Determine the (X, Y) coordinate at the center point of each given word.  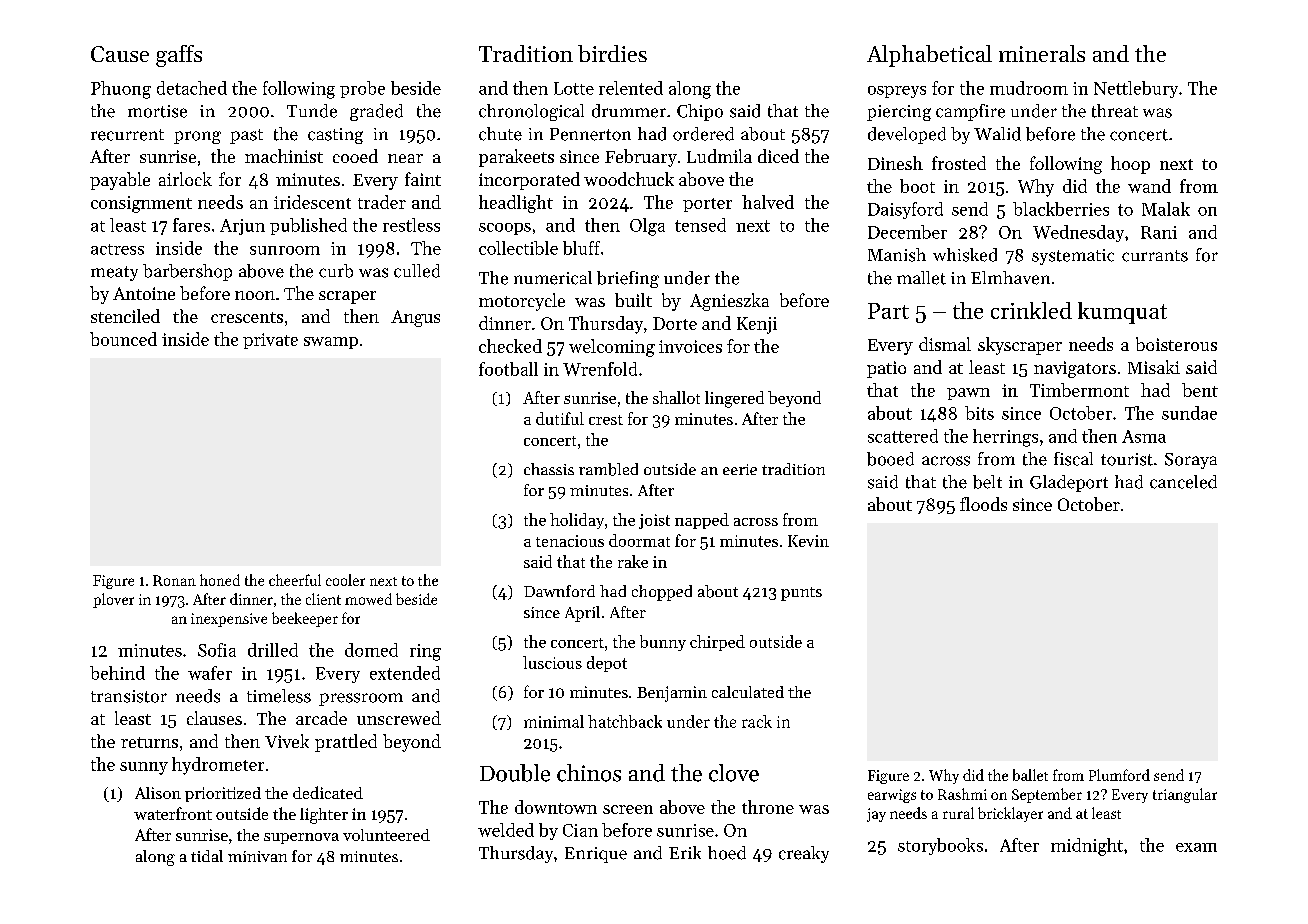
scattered (903, 436)
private (270, 341)
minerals (1042, 53)
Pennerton (590, 134)
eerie (740, 469)
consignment (141, 204)
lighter (324, 816)
